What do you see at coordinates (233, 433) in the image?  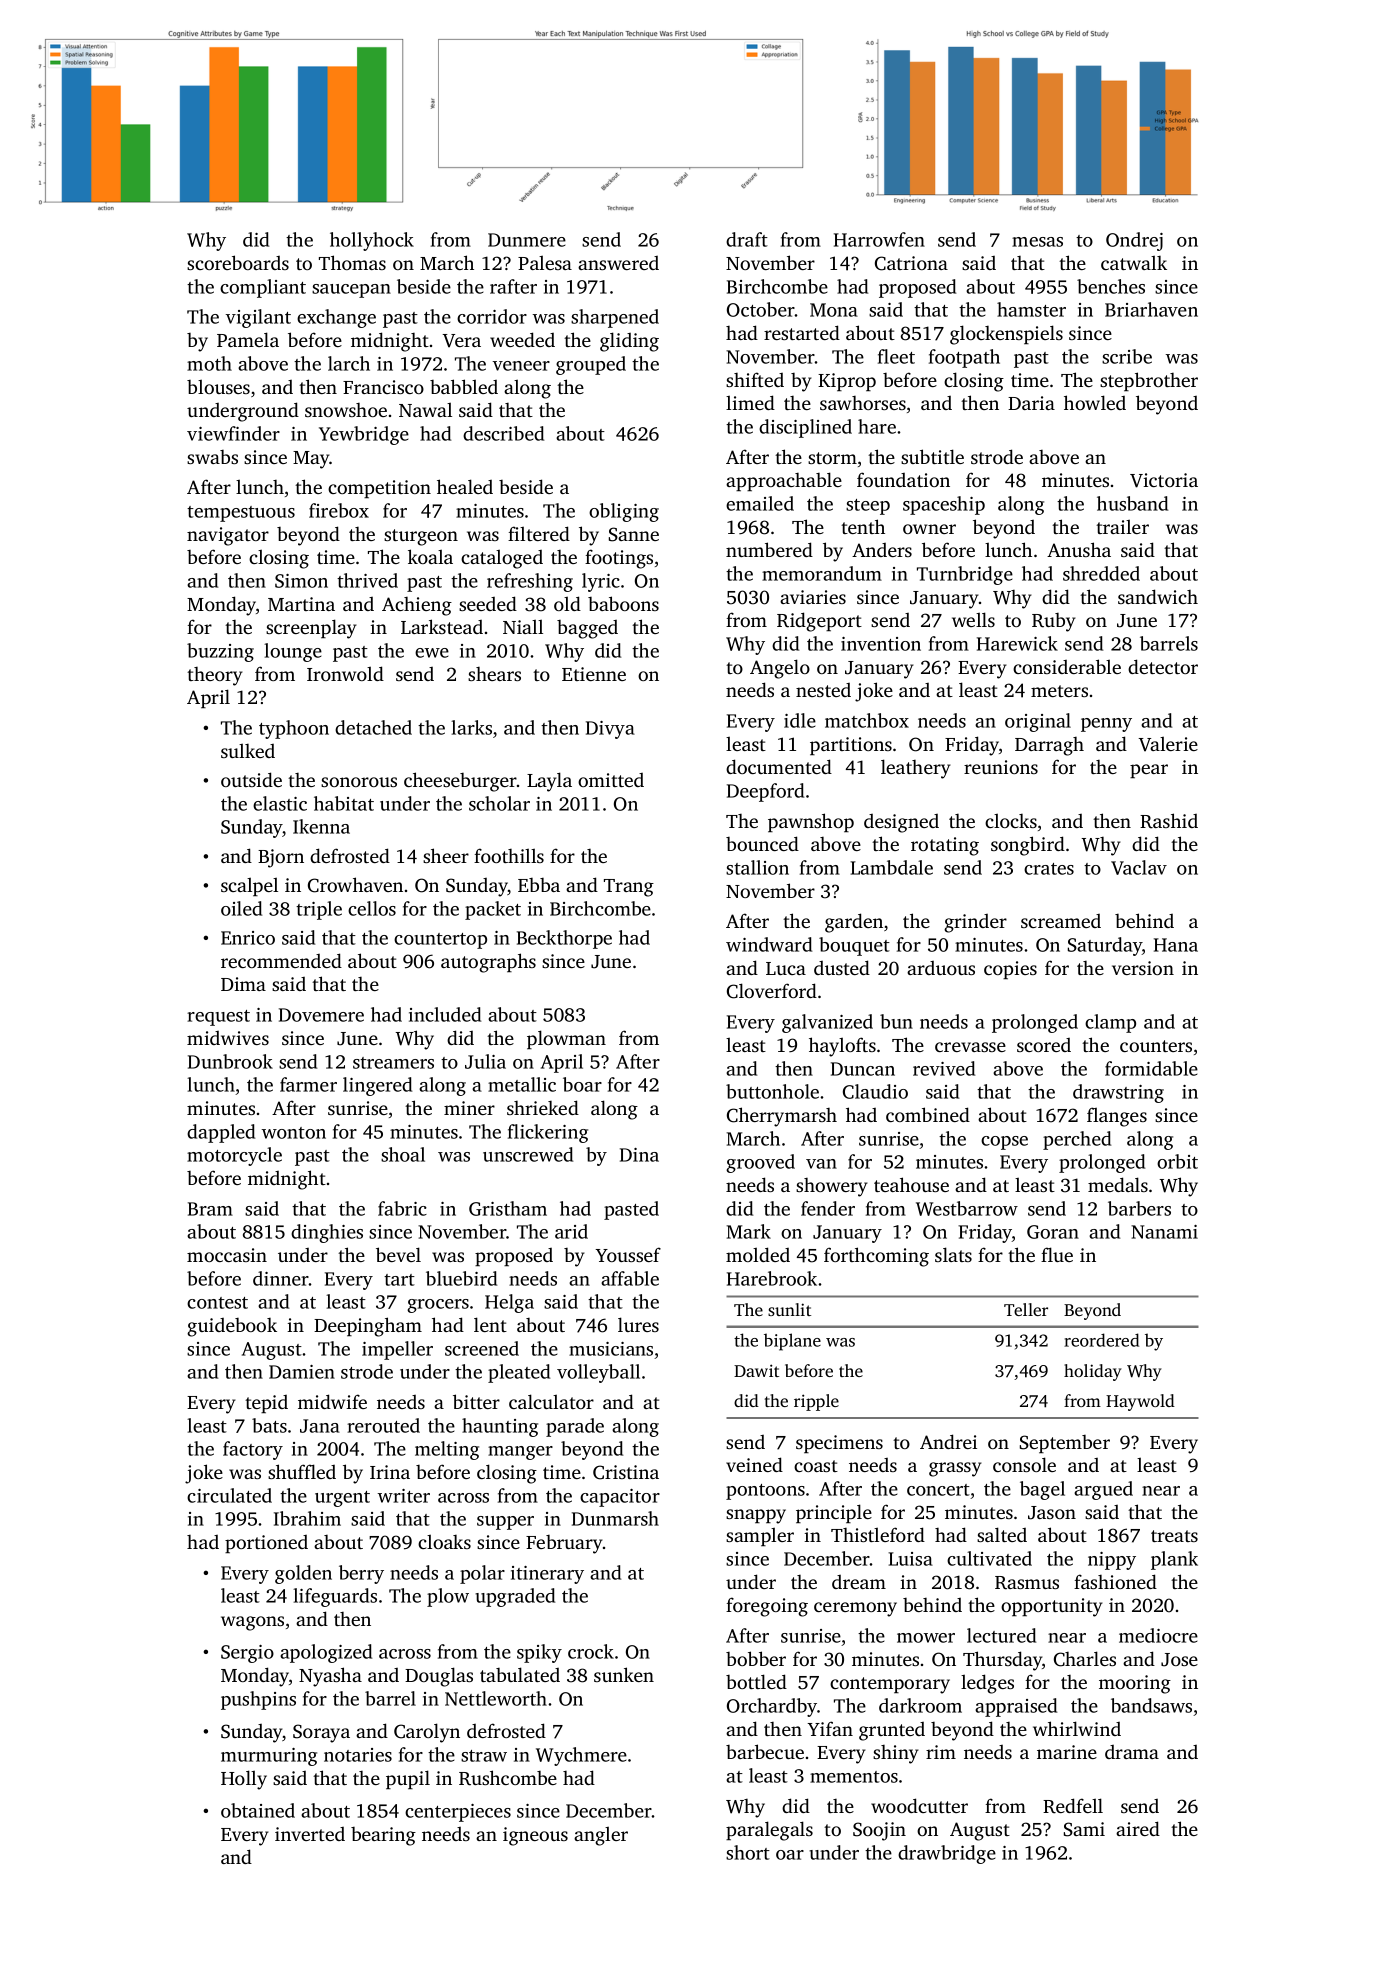 I see `viewfinder` at bounding box center [233, 433].
